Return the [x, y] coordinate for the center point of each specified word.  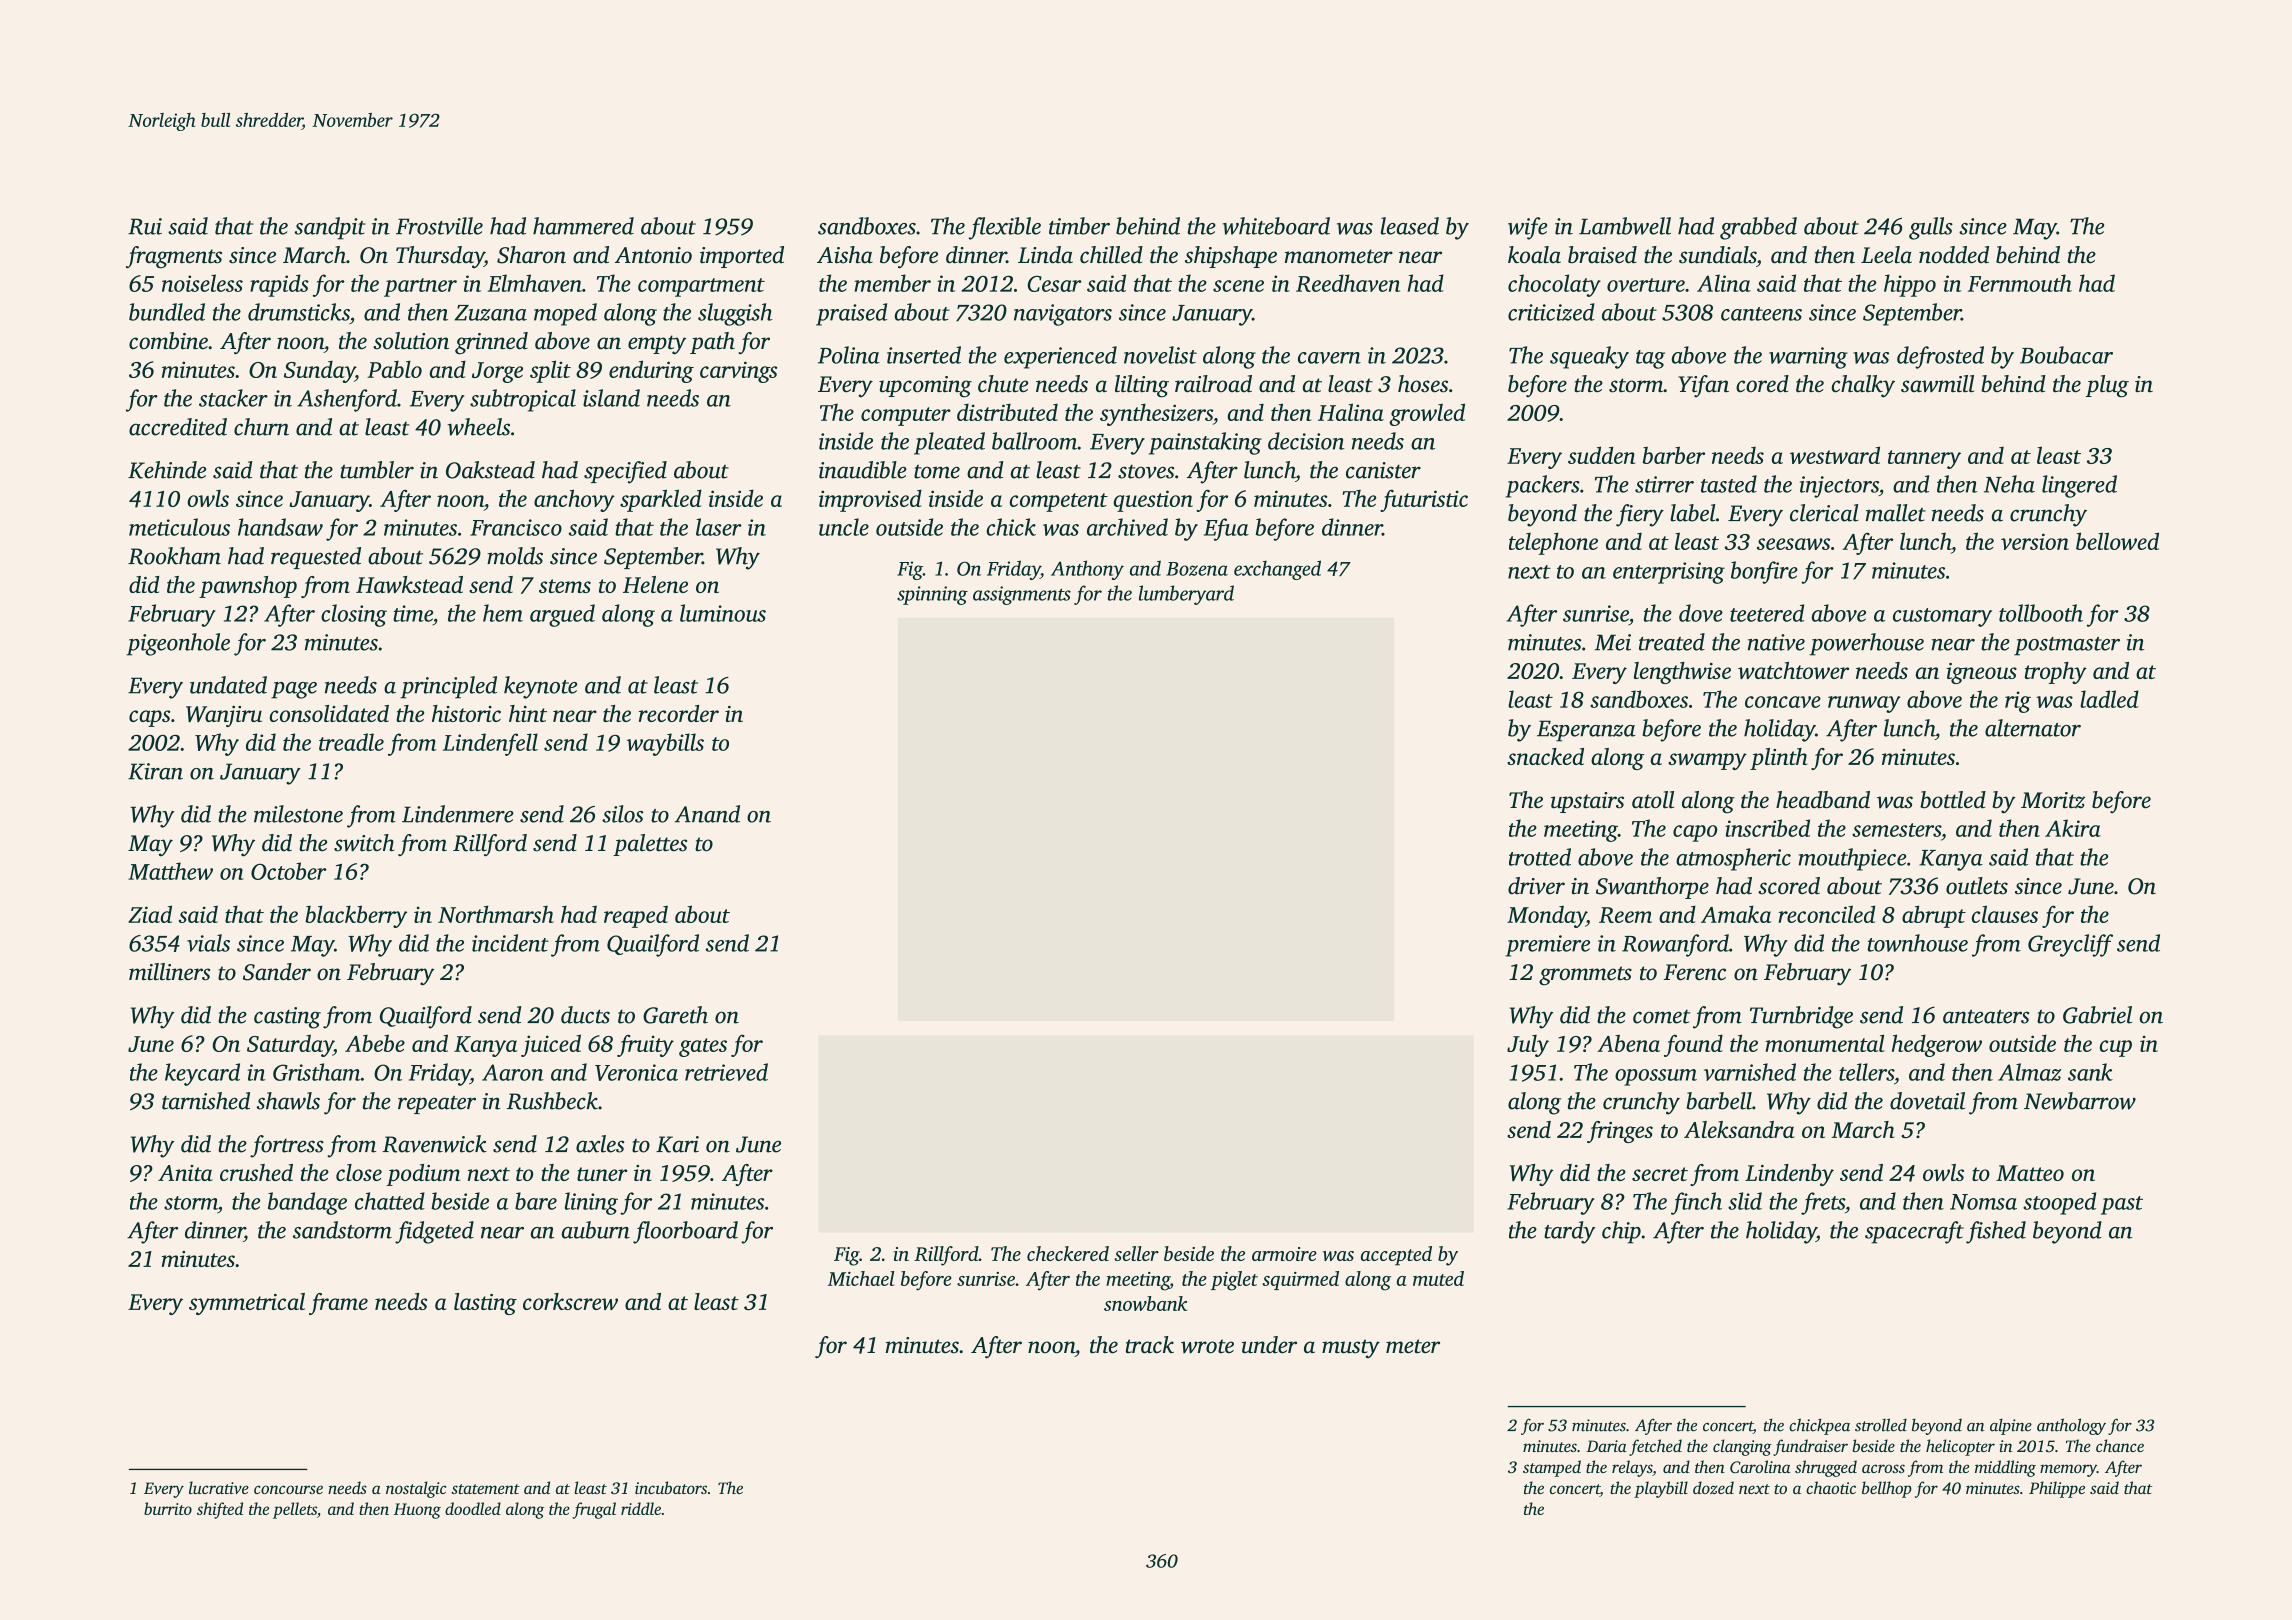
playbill [1661, 1489]
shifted [220, 1510]
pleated [949, 443]
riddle [641, 1508]
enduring [651, 371]
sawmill [1937, 384]
